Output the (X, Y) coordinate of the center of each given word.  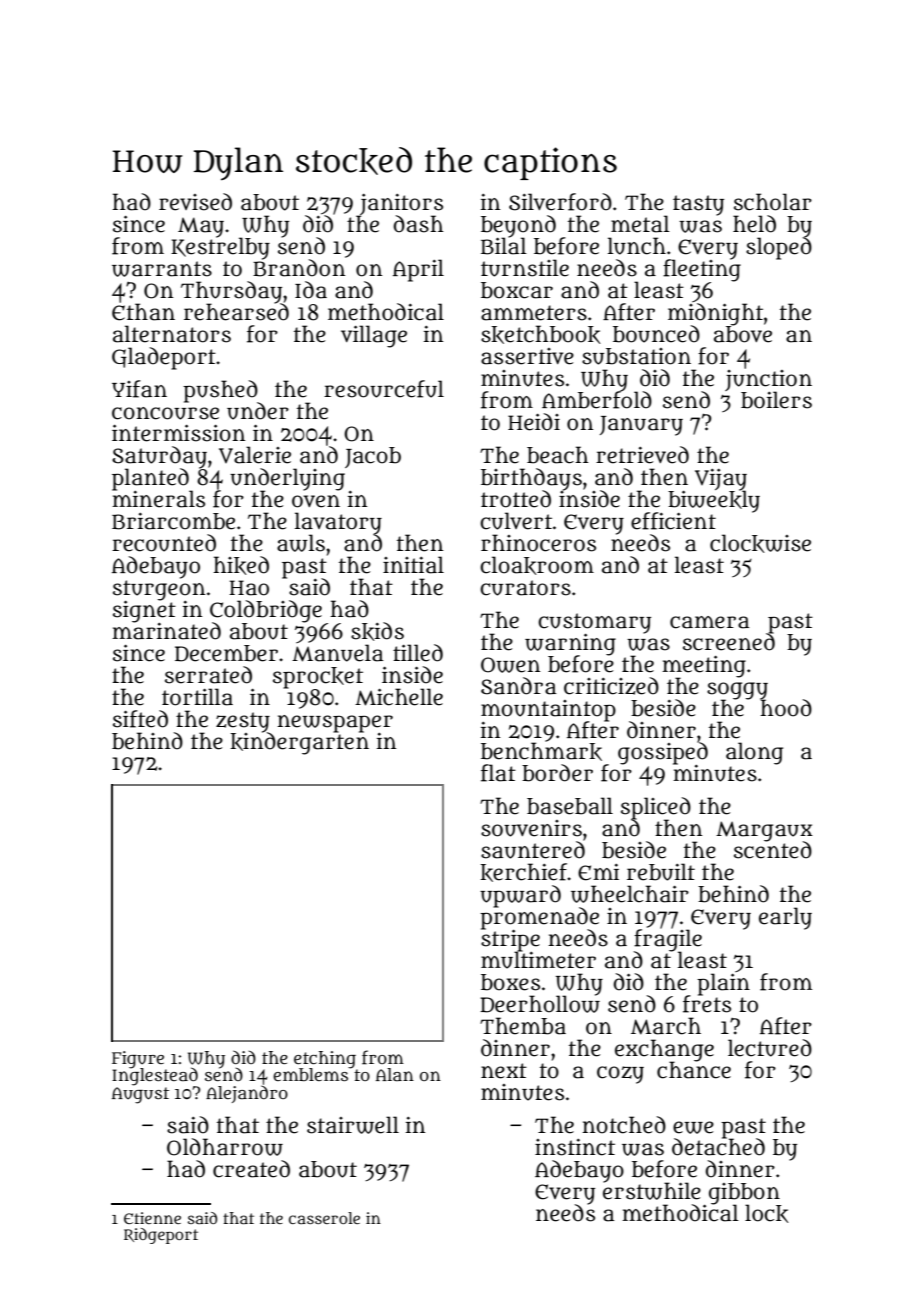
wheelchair (630, 894)
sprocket (318, 677)
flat (498, 773)
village (374, 336)
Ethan (143, 312)
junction (768, 380)
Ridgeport (161, 1236)
